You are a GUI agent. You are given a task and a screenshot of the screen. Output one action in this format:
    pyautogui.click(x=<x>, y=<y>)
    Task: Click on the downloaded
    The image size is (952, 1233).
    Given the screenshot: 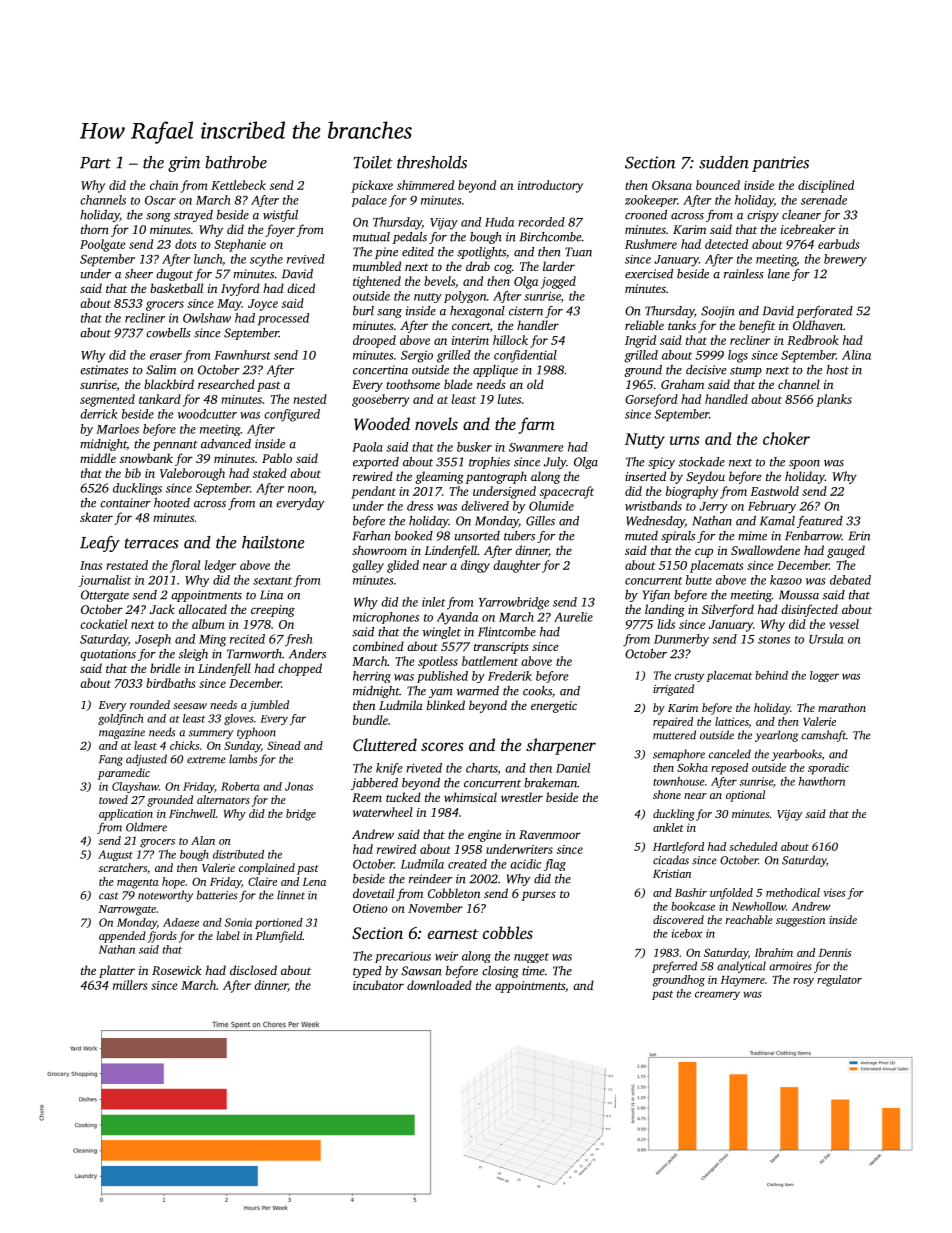 What is the action you would take?
    pyautogui.click(x=439, y=985)
